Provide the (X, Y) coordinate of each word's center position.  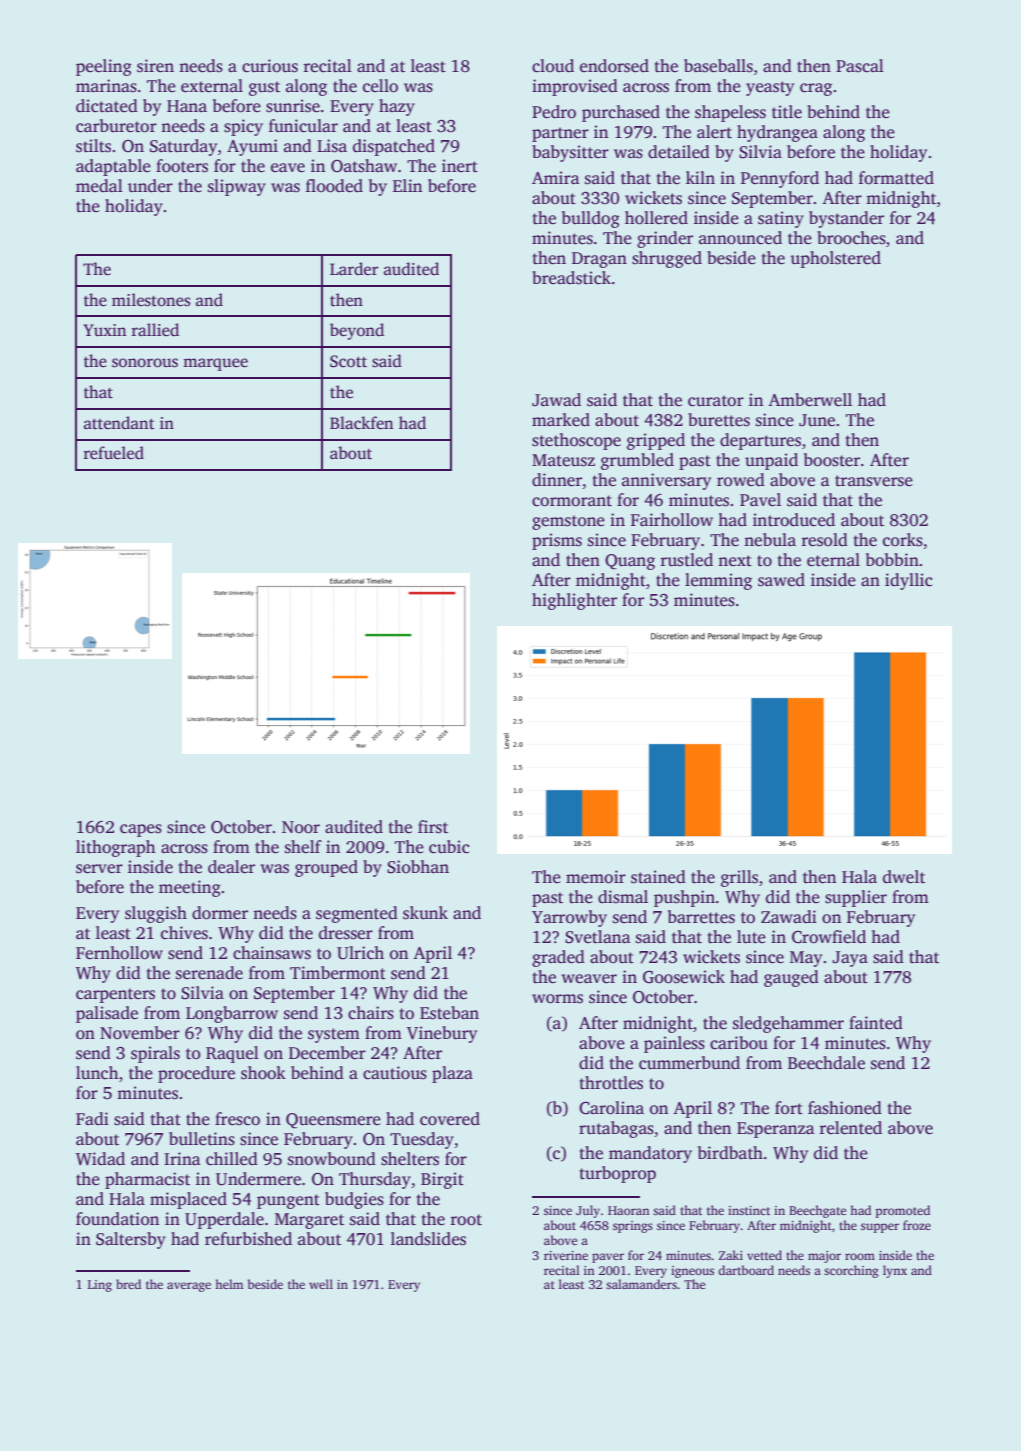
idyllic (908, 581)
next (735, 560)
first (433, 827)
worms (557, 999)
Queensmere (333, 1121)
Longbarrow (232, 1014)
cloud (553, 66)
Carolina (611, 1108)
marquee (215, 364)
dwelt (904, 877)
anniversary (666, 481)
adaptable (113, 167)
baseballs (718, 66)
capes (141, 830)
